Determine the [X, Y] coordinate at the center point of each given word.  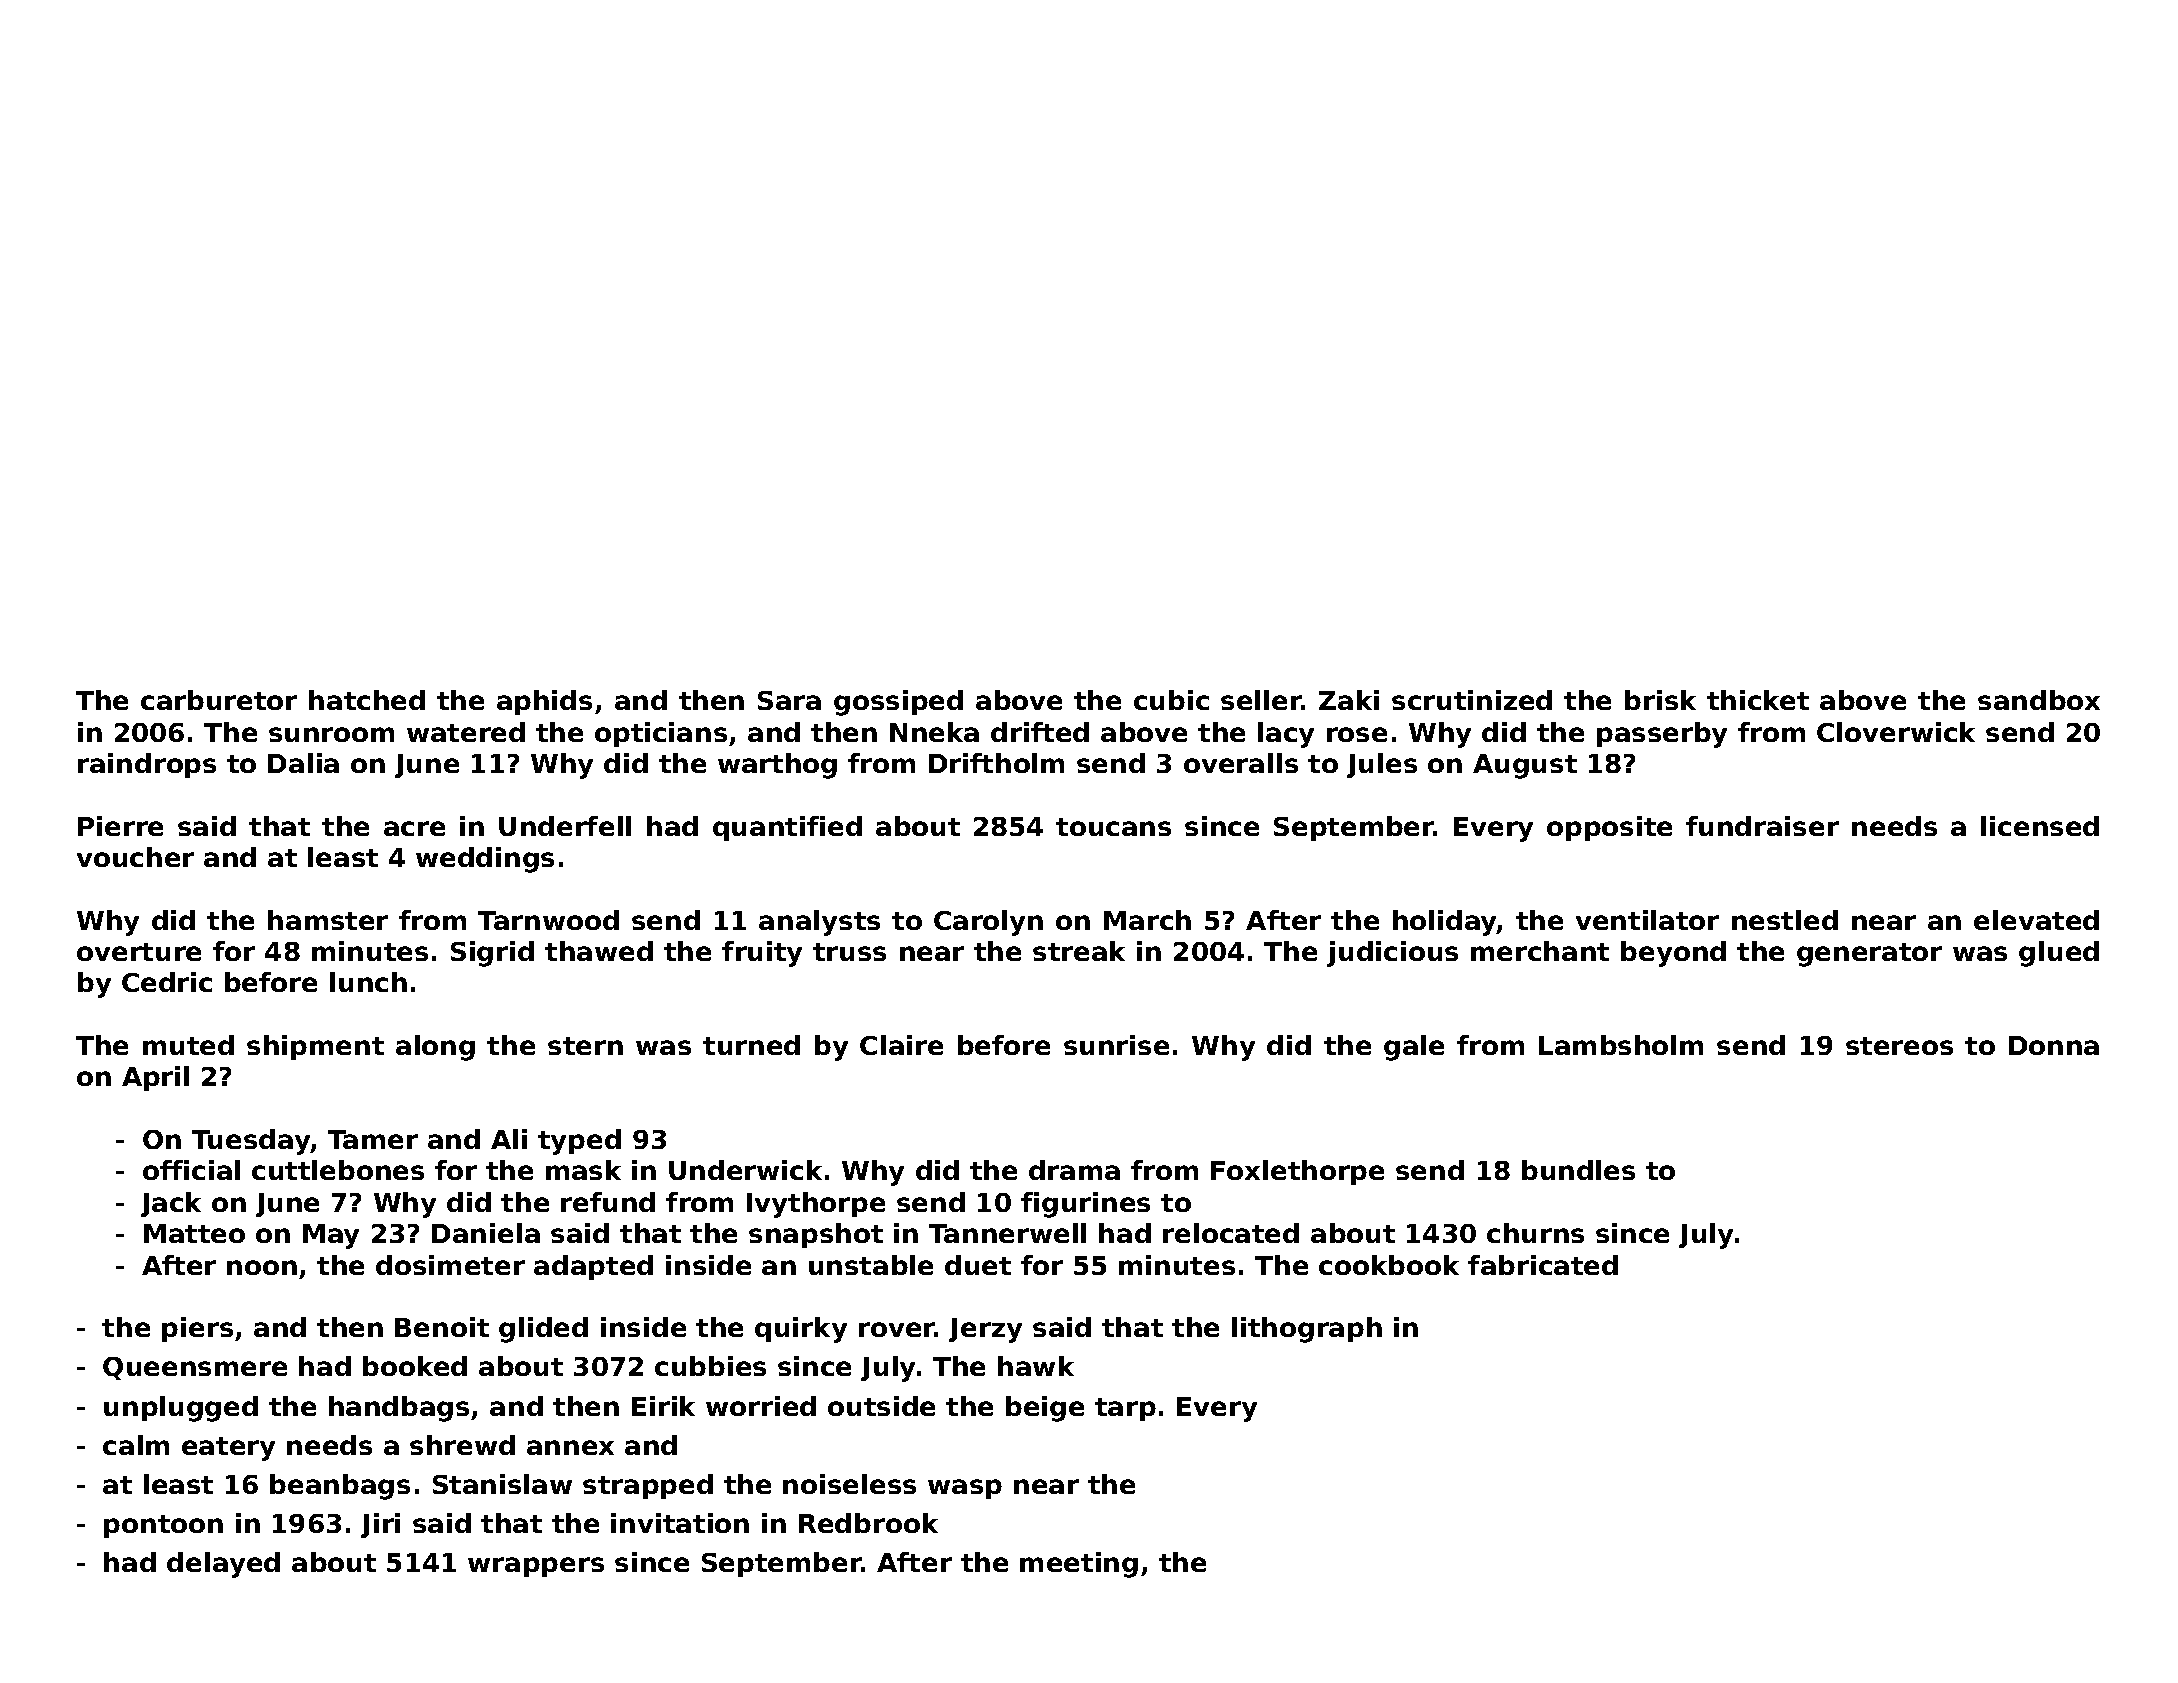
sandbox [2039, 700]
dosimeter [450, 1265]
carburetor [219, 700]
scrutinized [1472, 700]
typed [579, 1142]
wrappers [536, 1567]
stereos [1899, 1046]
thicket [1758, 700]
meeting [1079, 1565]
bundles [1578, 1170]
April [155, 1078]
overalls [1241, 763]
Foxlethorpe [1297, 1172]
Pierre [120, 826]
